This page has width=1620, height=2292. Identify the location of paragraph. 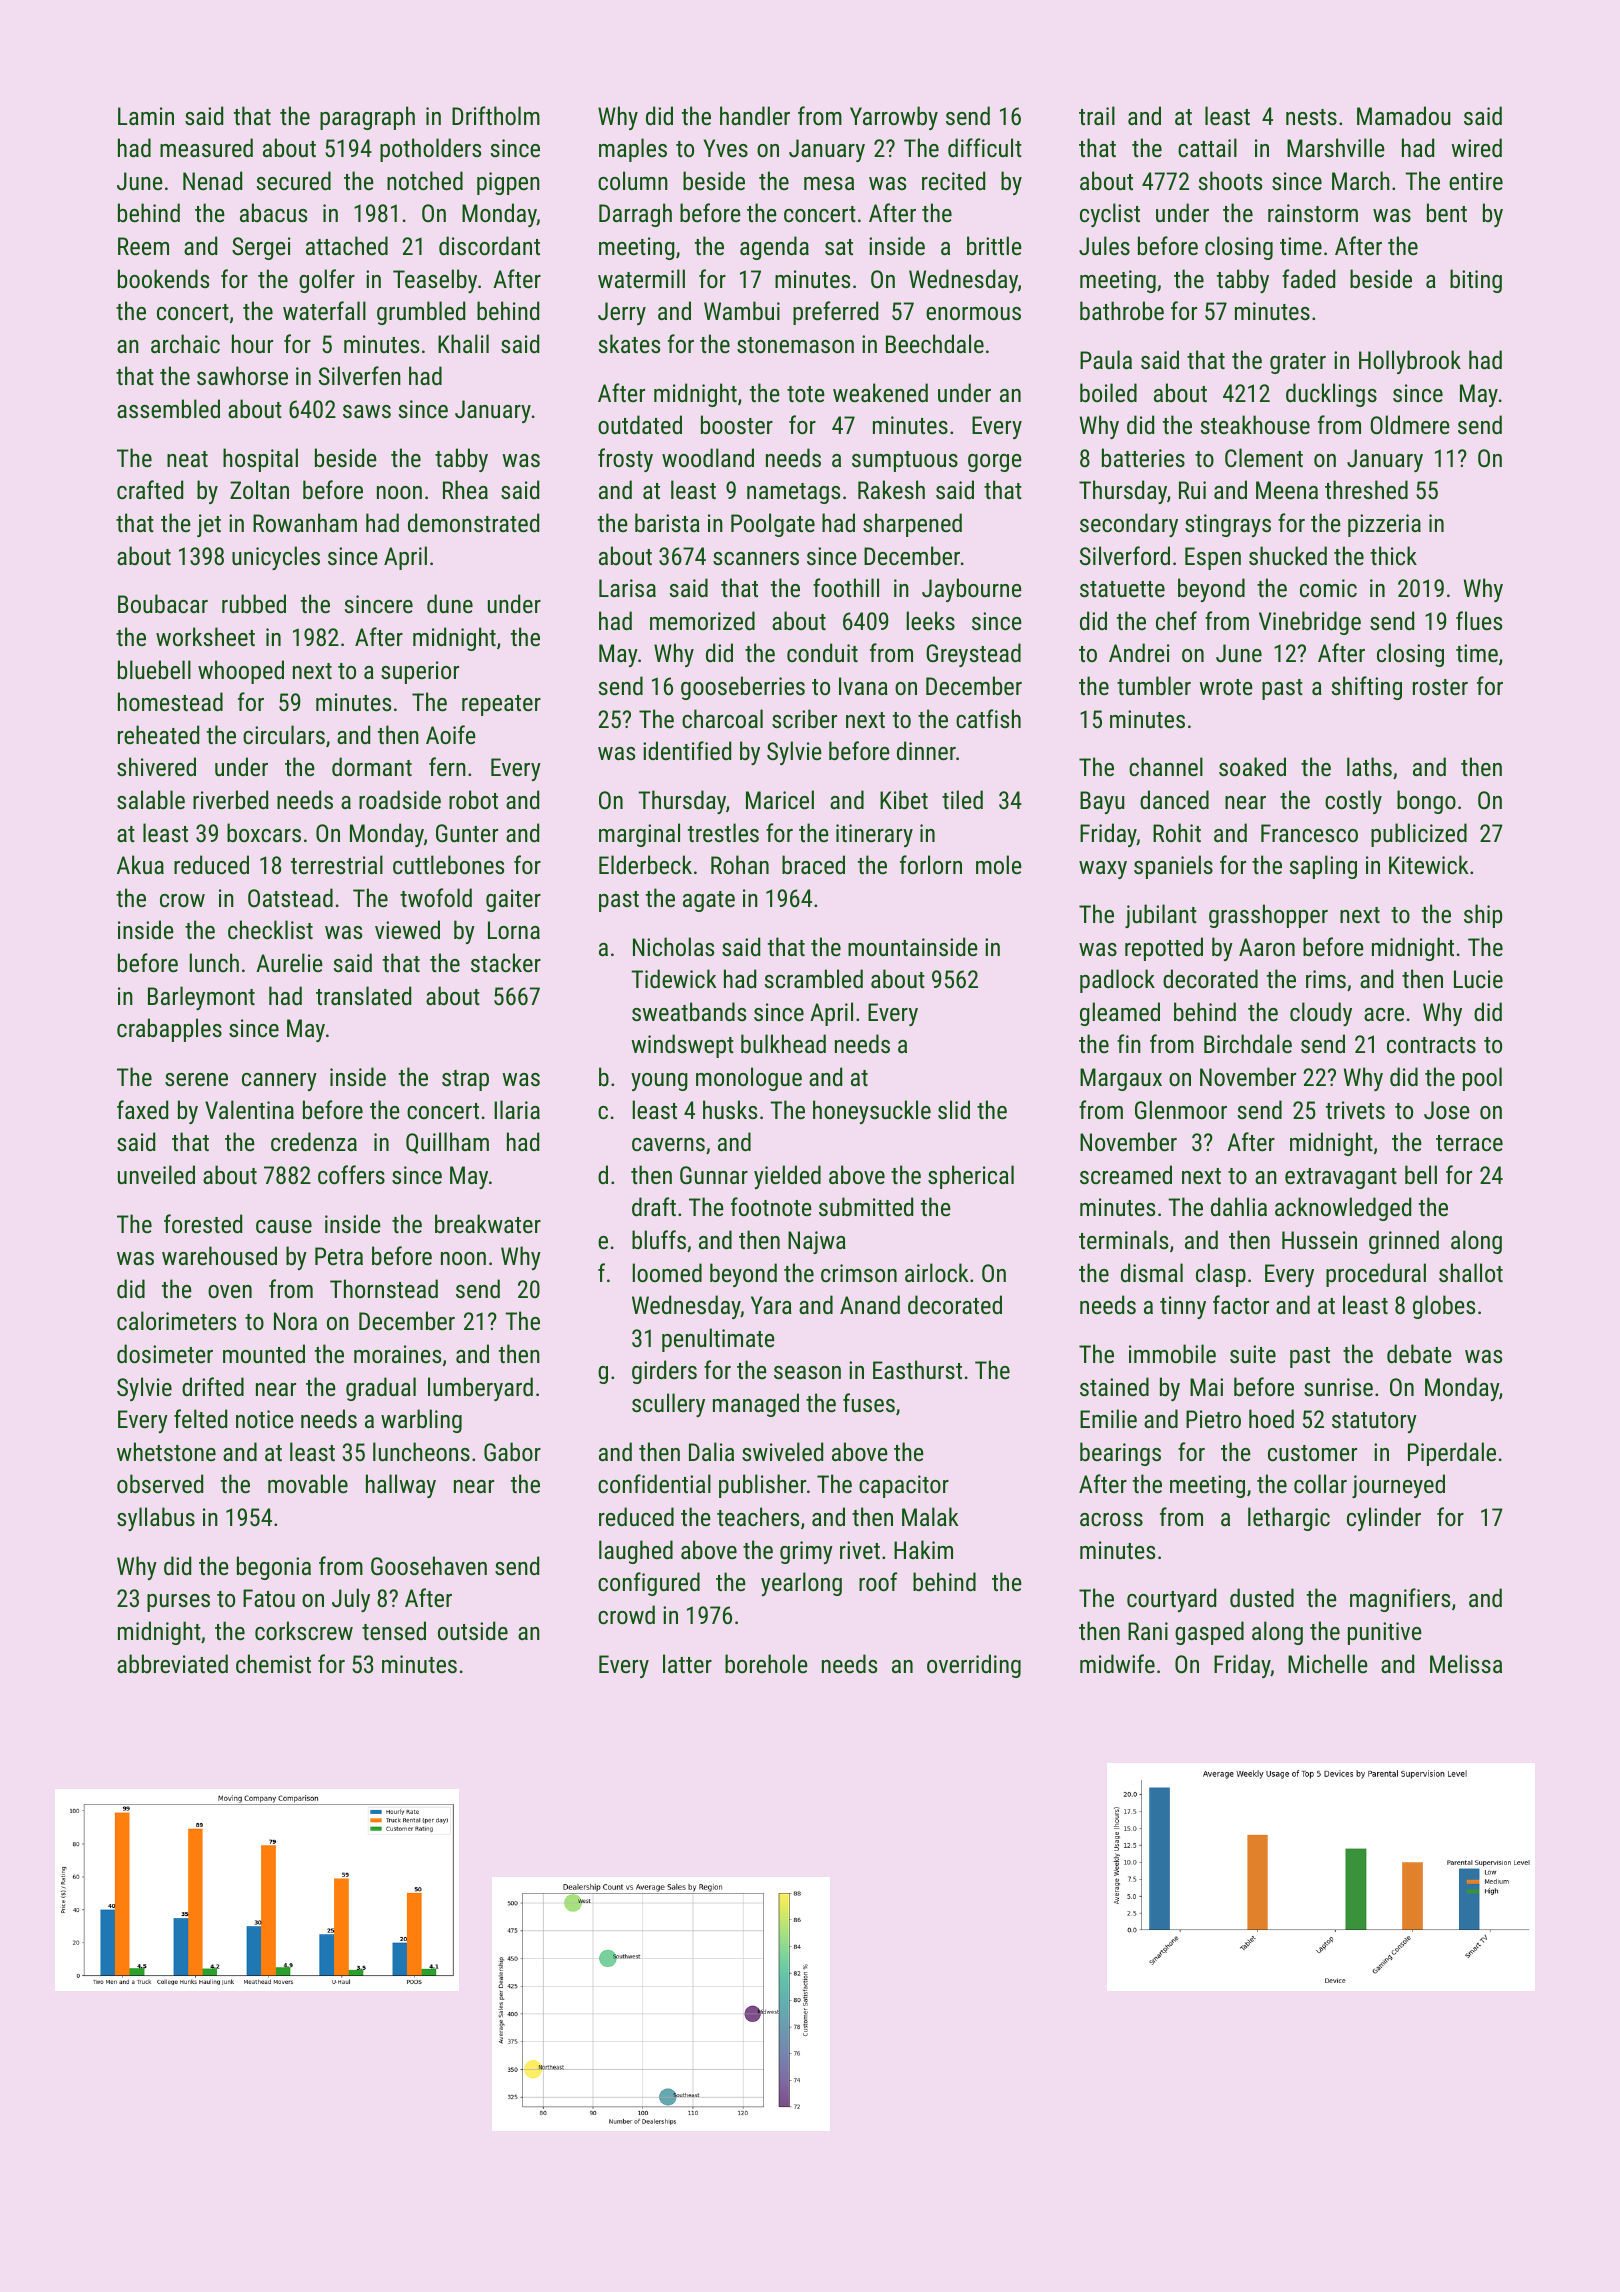
(367, 118).
